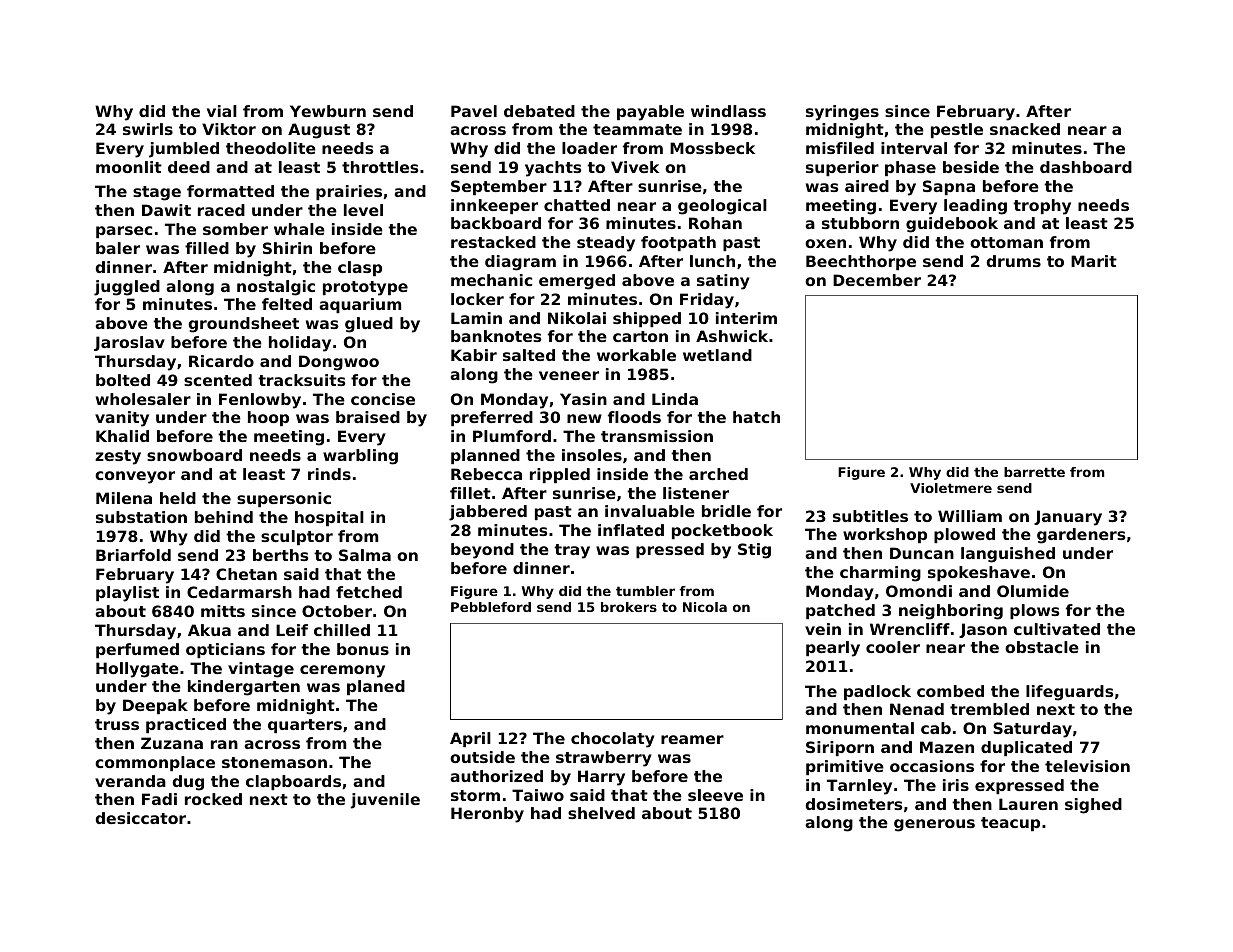  Describe the element at coordinates (910, 629) in the image. I see `Wrencliff` at that location.
